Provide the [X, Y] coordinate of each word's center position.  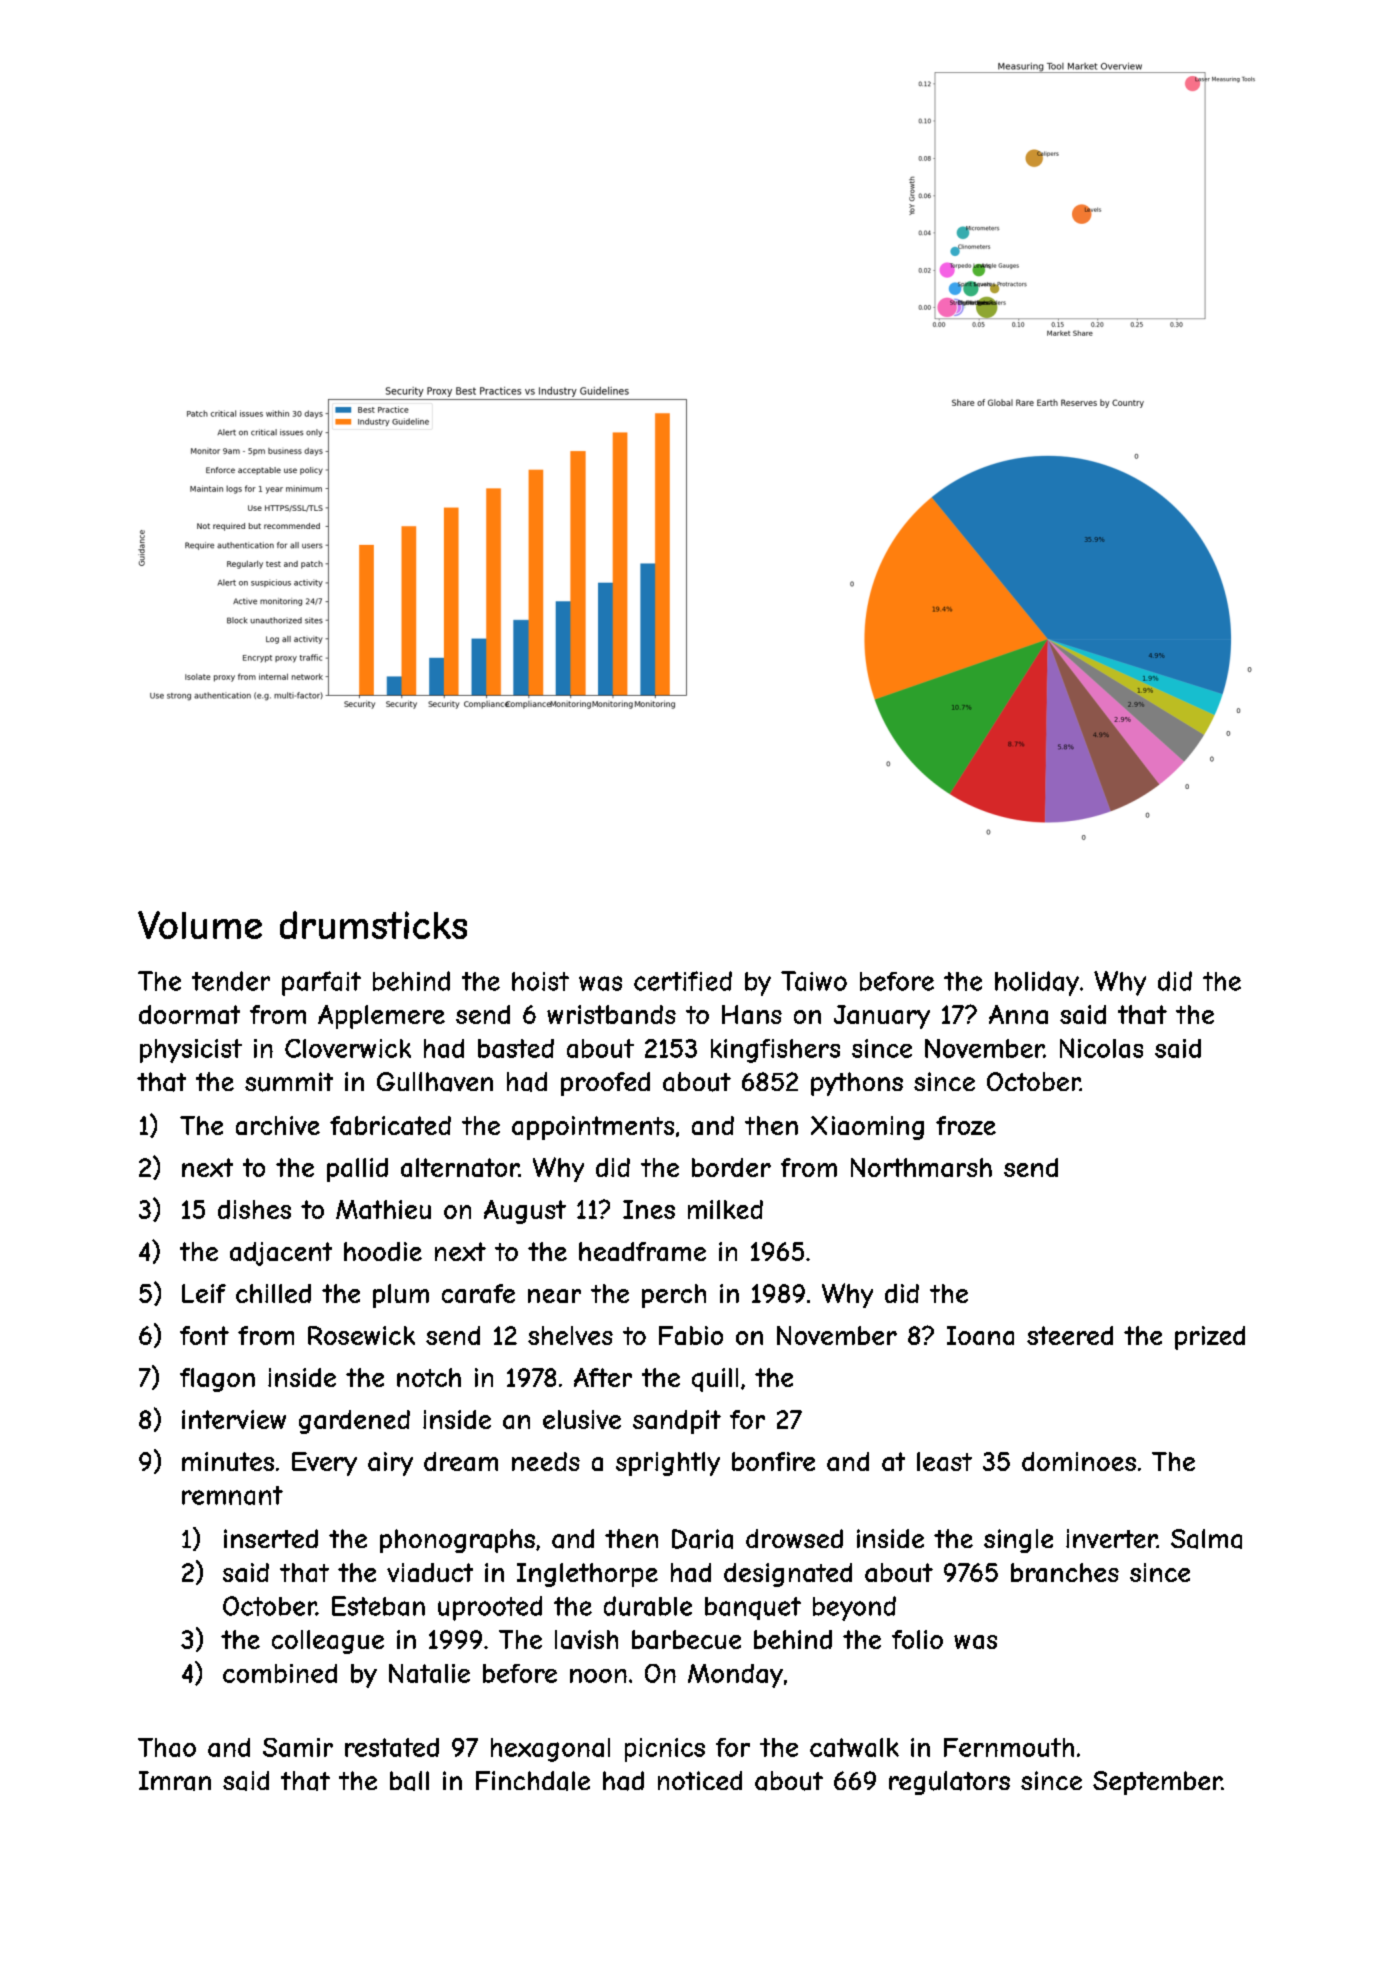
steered [1070, 1335]
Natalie [429, 1673]
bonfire [773, 1461]
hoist [540, 981]
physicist [191, 1051]
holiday [1037, 983]
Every [324, 1464]
